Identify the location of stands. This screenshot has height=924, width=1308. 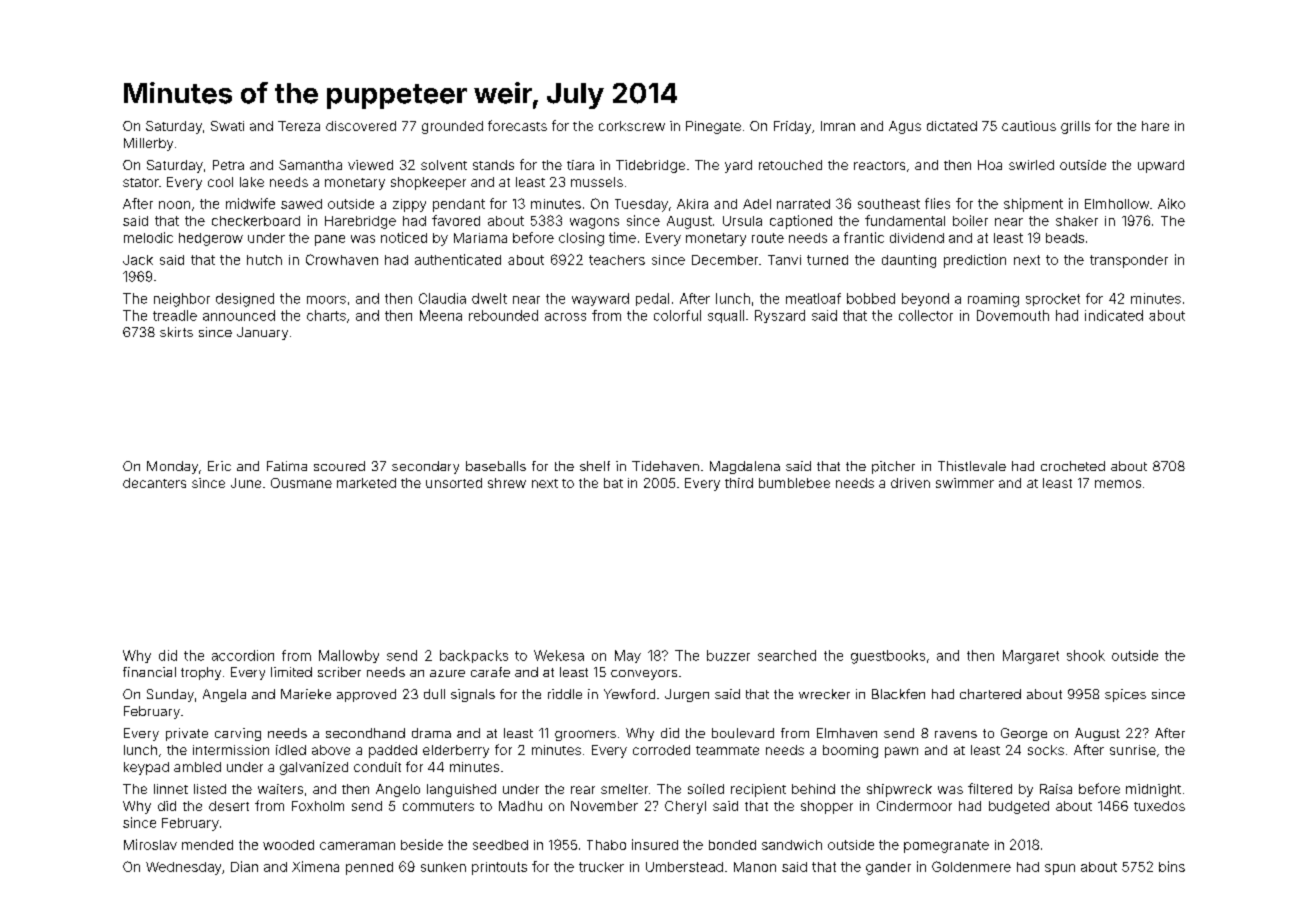
(493, 165).
